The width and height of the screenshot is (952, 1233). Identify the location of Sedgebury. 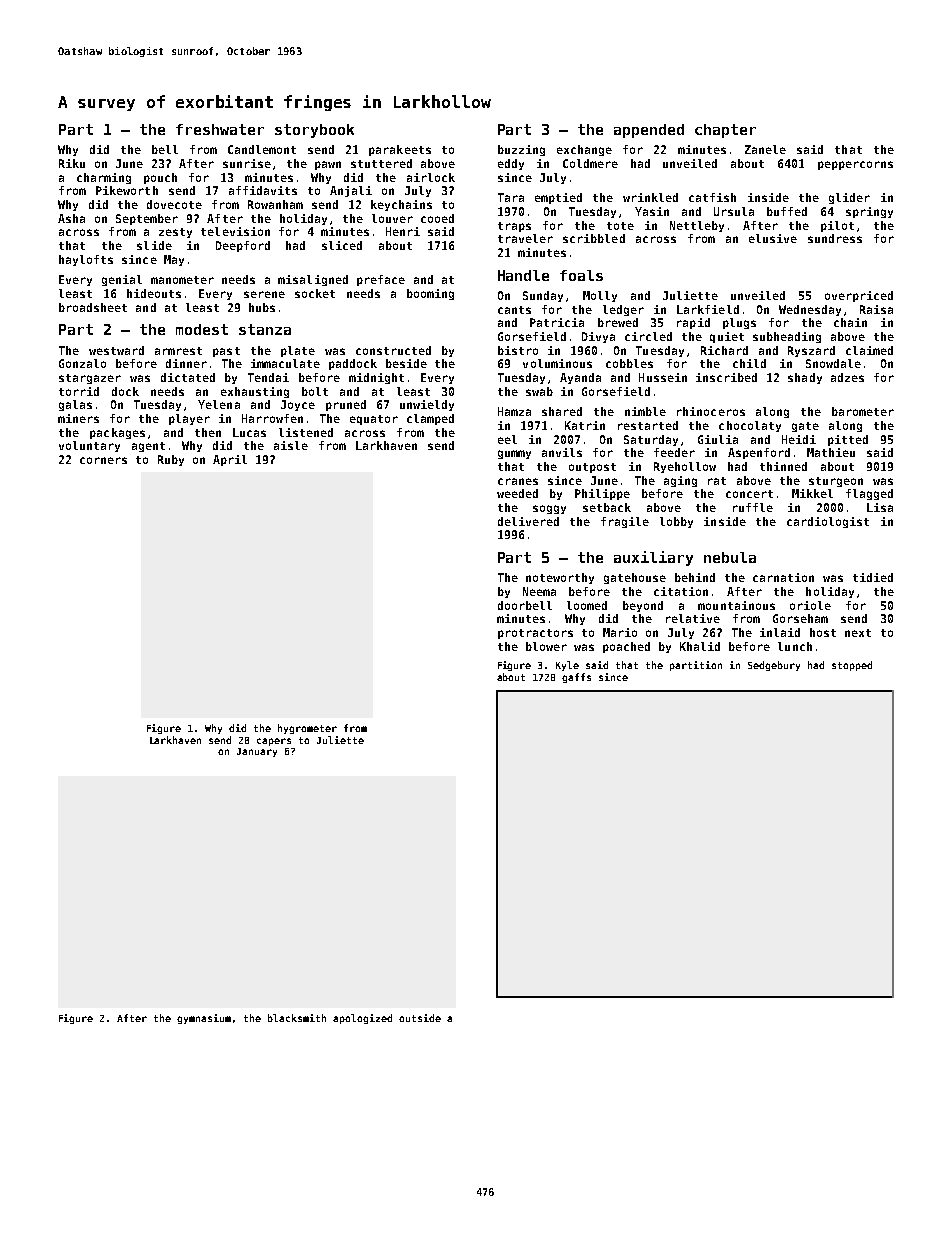
(774, 666).
